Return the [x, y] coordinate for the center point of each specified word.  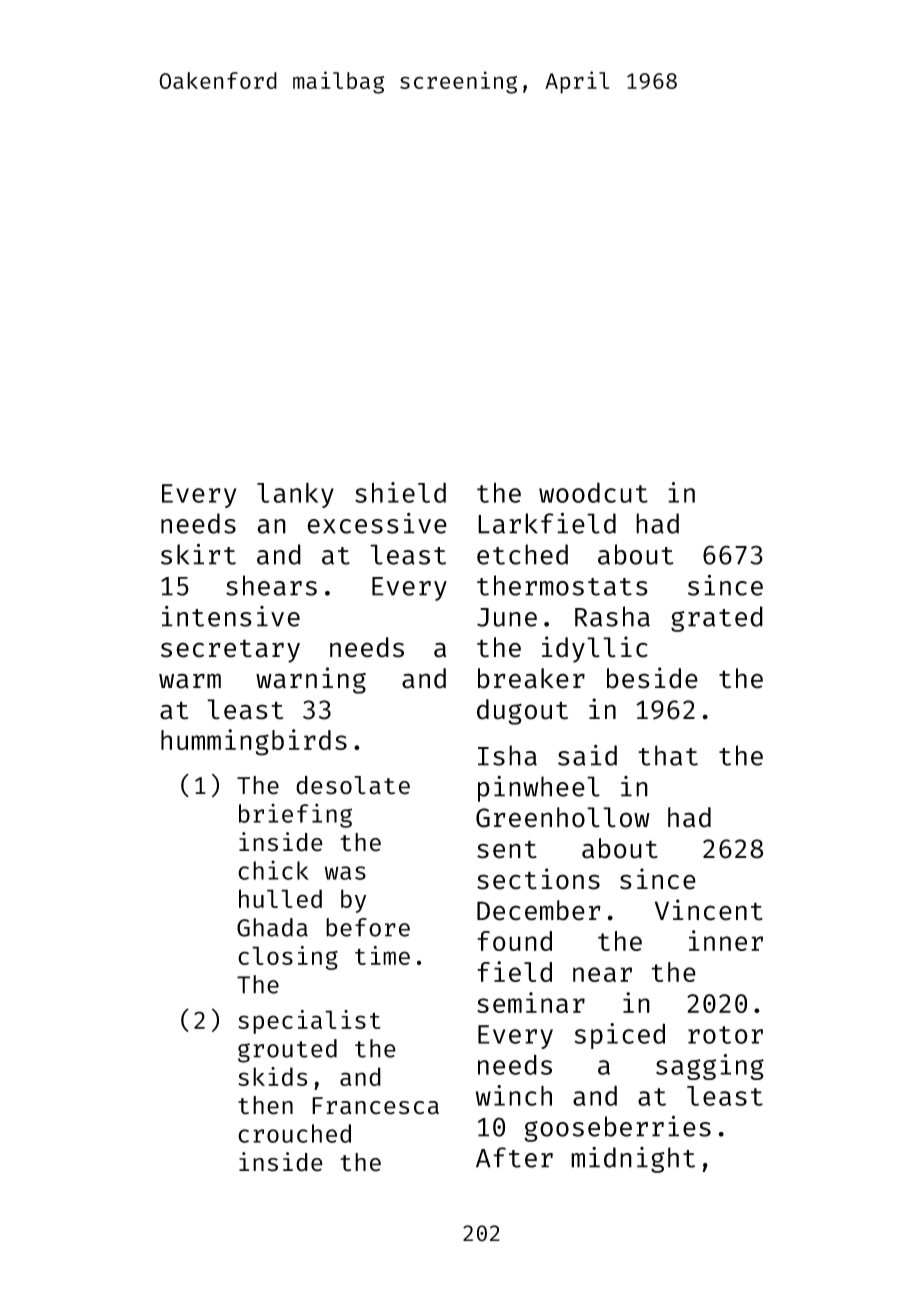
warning [311, 680]
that [668, 755]
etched [522, 554]
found [514, 941]
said [587, 755]
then [265, 1105]
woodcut [593, 493]
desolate [353, 785]
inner [726, 940]
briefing [295, 815]
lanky [295, 495]
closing [288, 958]
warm [190, 681]
